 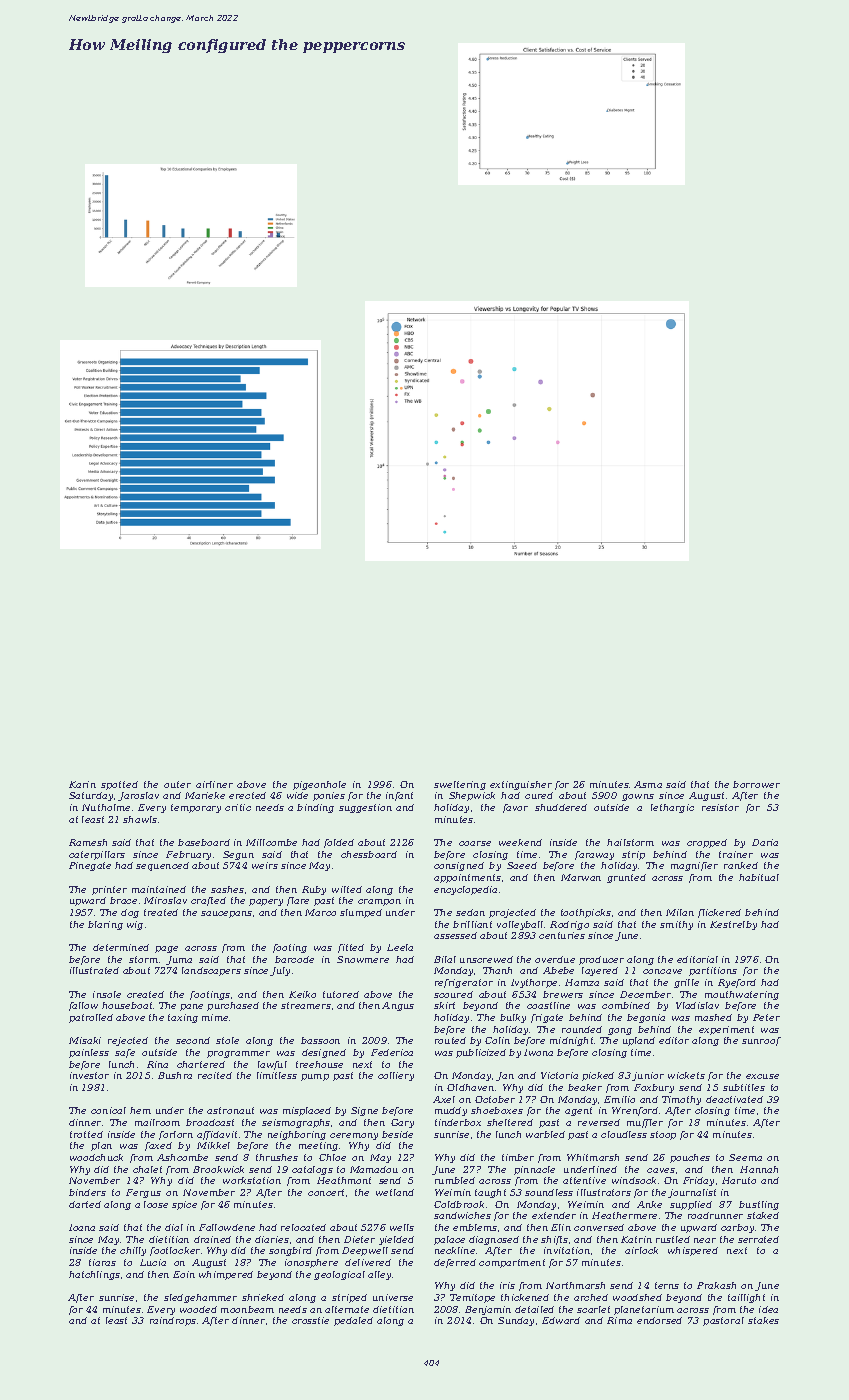 What do you see at coordinates (263, 1297) in the screenshot?
I see `shrieked` at bounding box center [263, 1297].
